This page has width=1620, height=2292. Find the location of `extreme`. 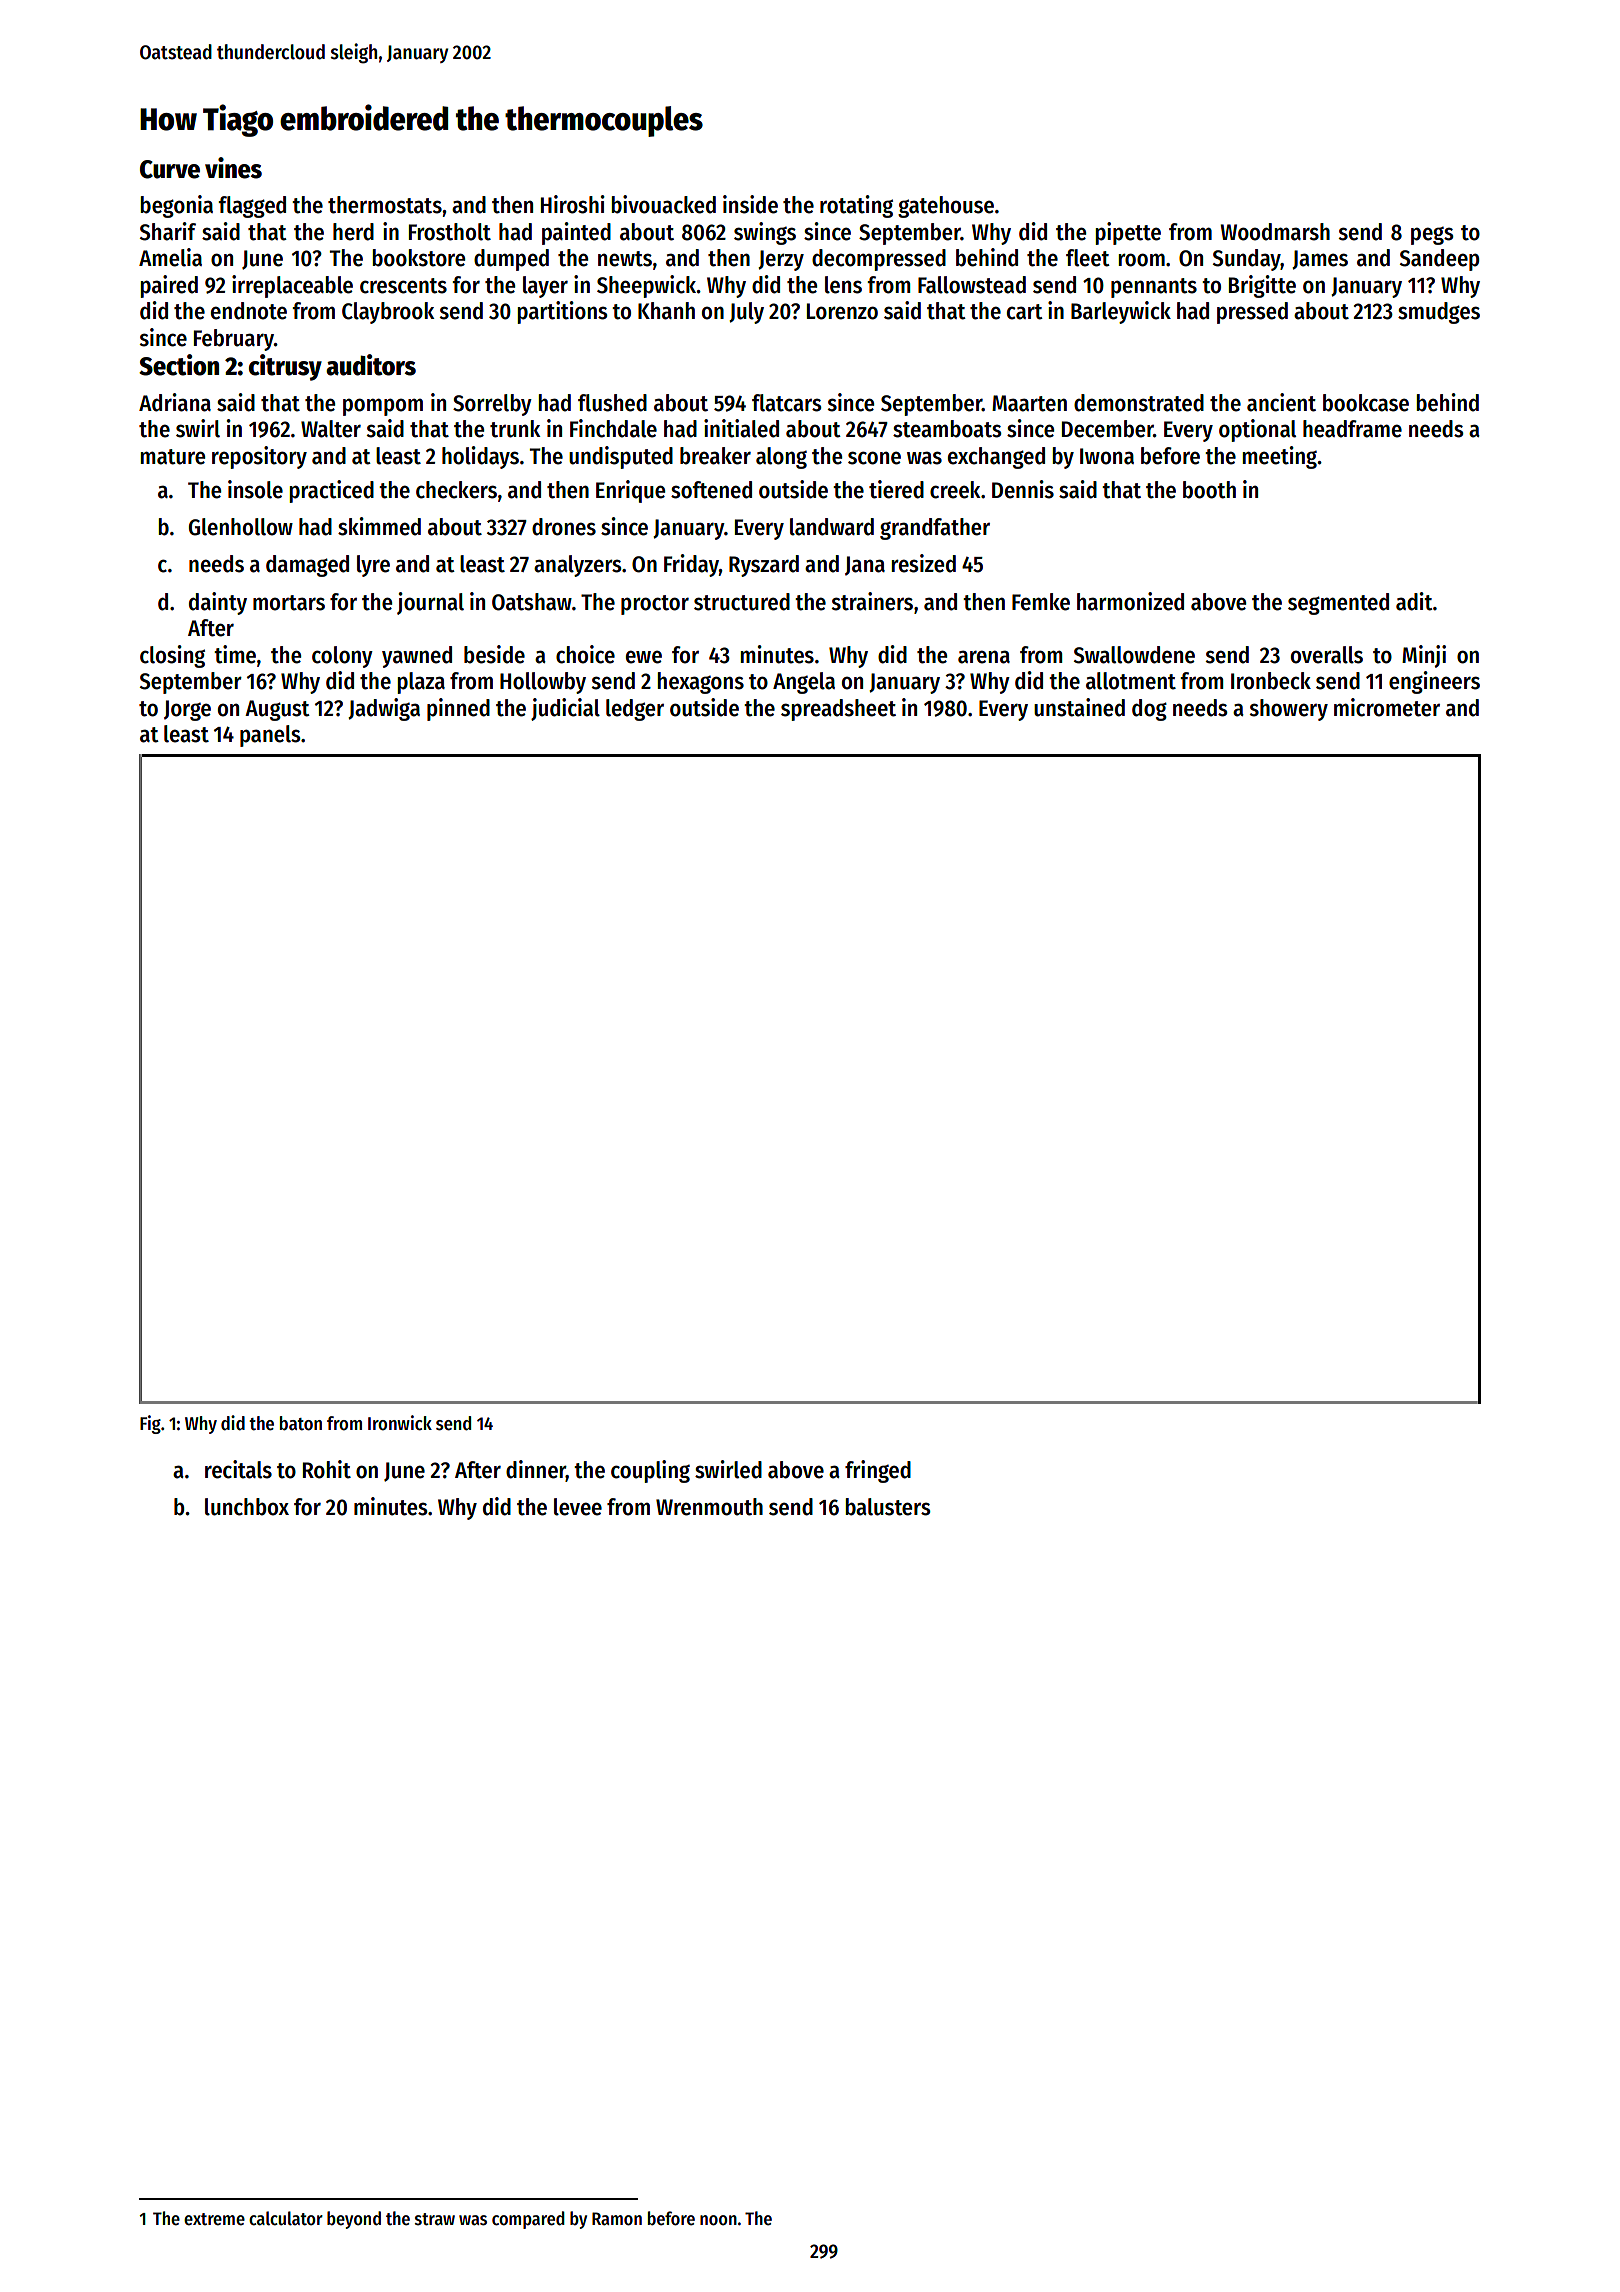

extreme is located at coordinates (214, 2219).
